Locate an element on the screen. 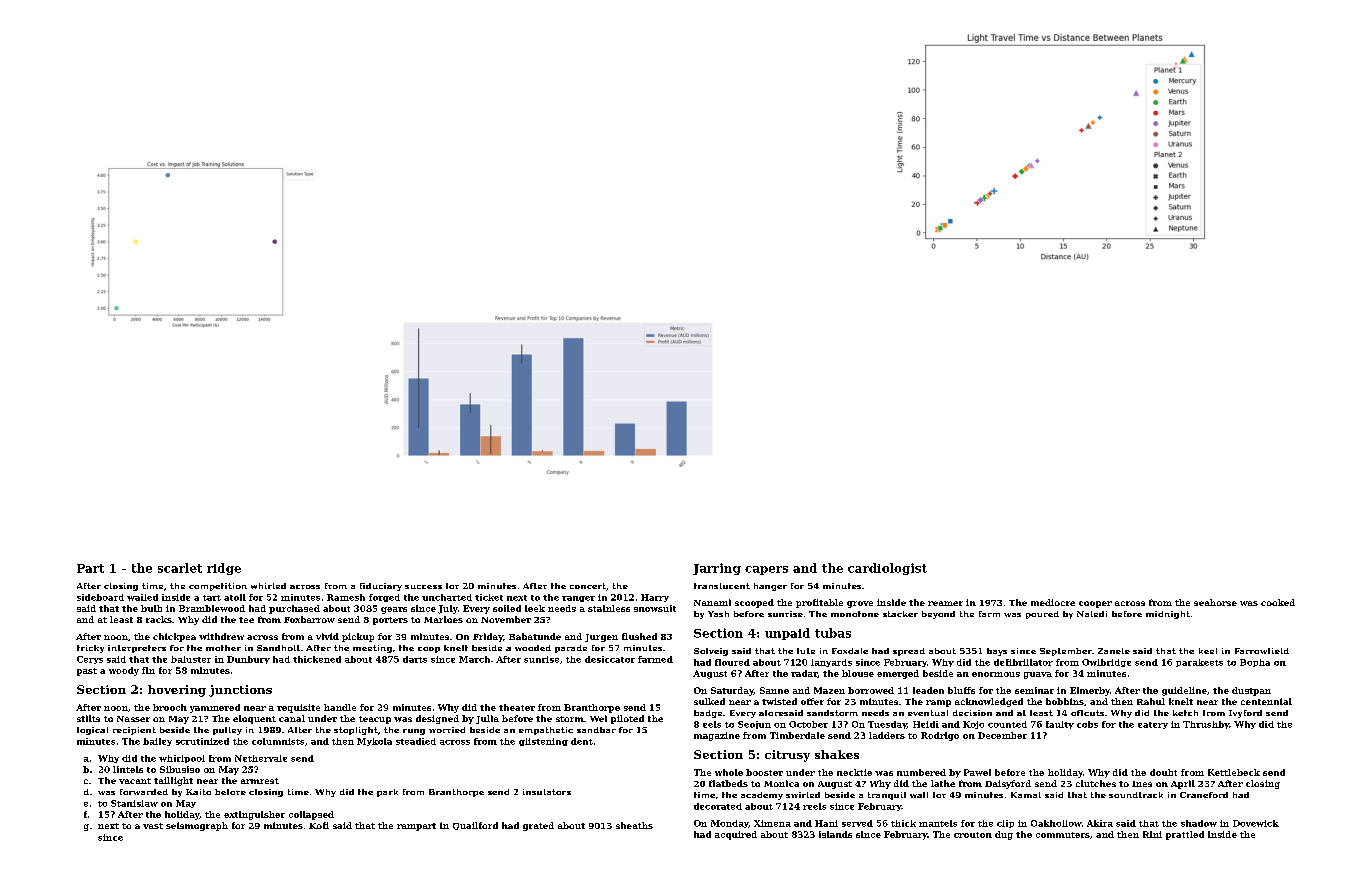 The width and height of the screenshot is (1372, 887). cooked is located at coordinates (1278, 602).
